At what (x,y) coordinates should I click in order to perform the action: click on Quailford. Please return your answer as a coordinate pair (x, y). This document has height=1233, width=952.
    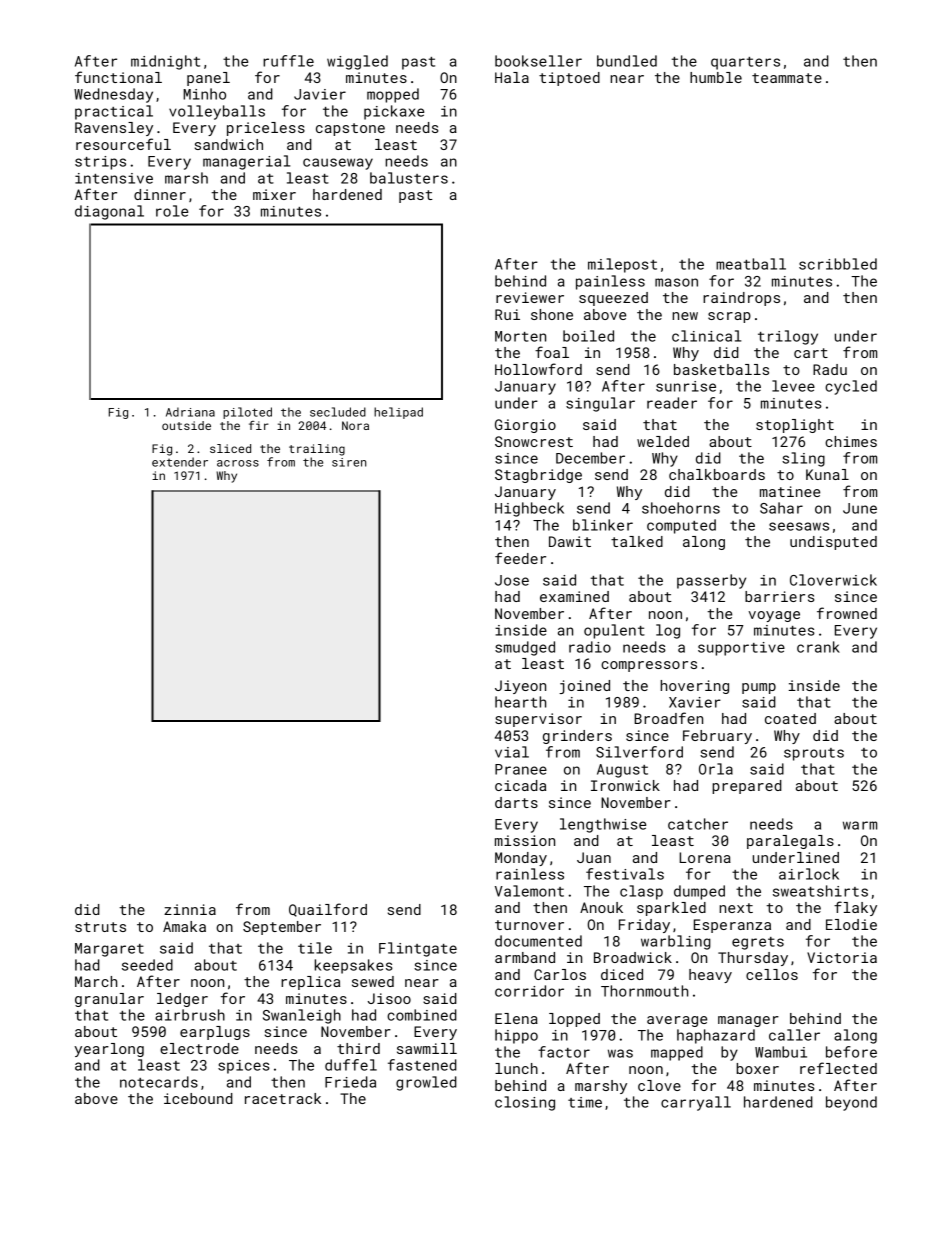
    Looking at the image, I should click on (328, 910).
